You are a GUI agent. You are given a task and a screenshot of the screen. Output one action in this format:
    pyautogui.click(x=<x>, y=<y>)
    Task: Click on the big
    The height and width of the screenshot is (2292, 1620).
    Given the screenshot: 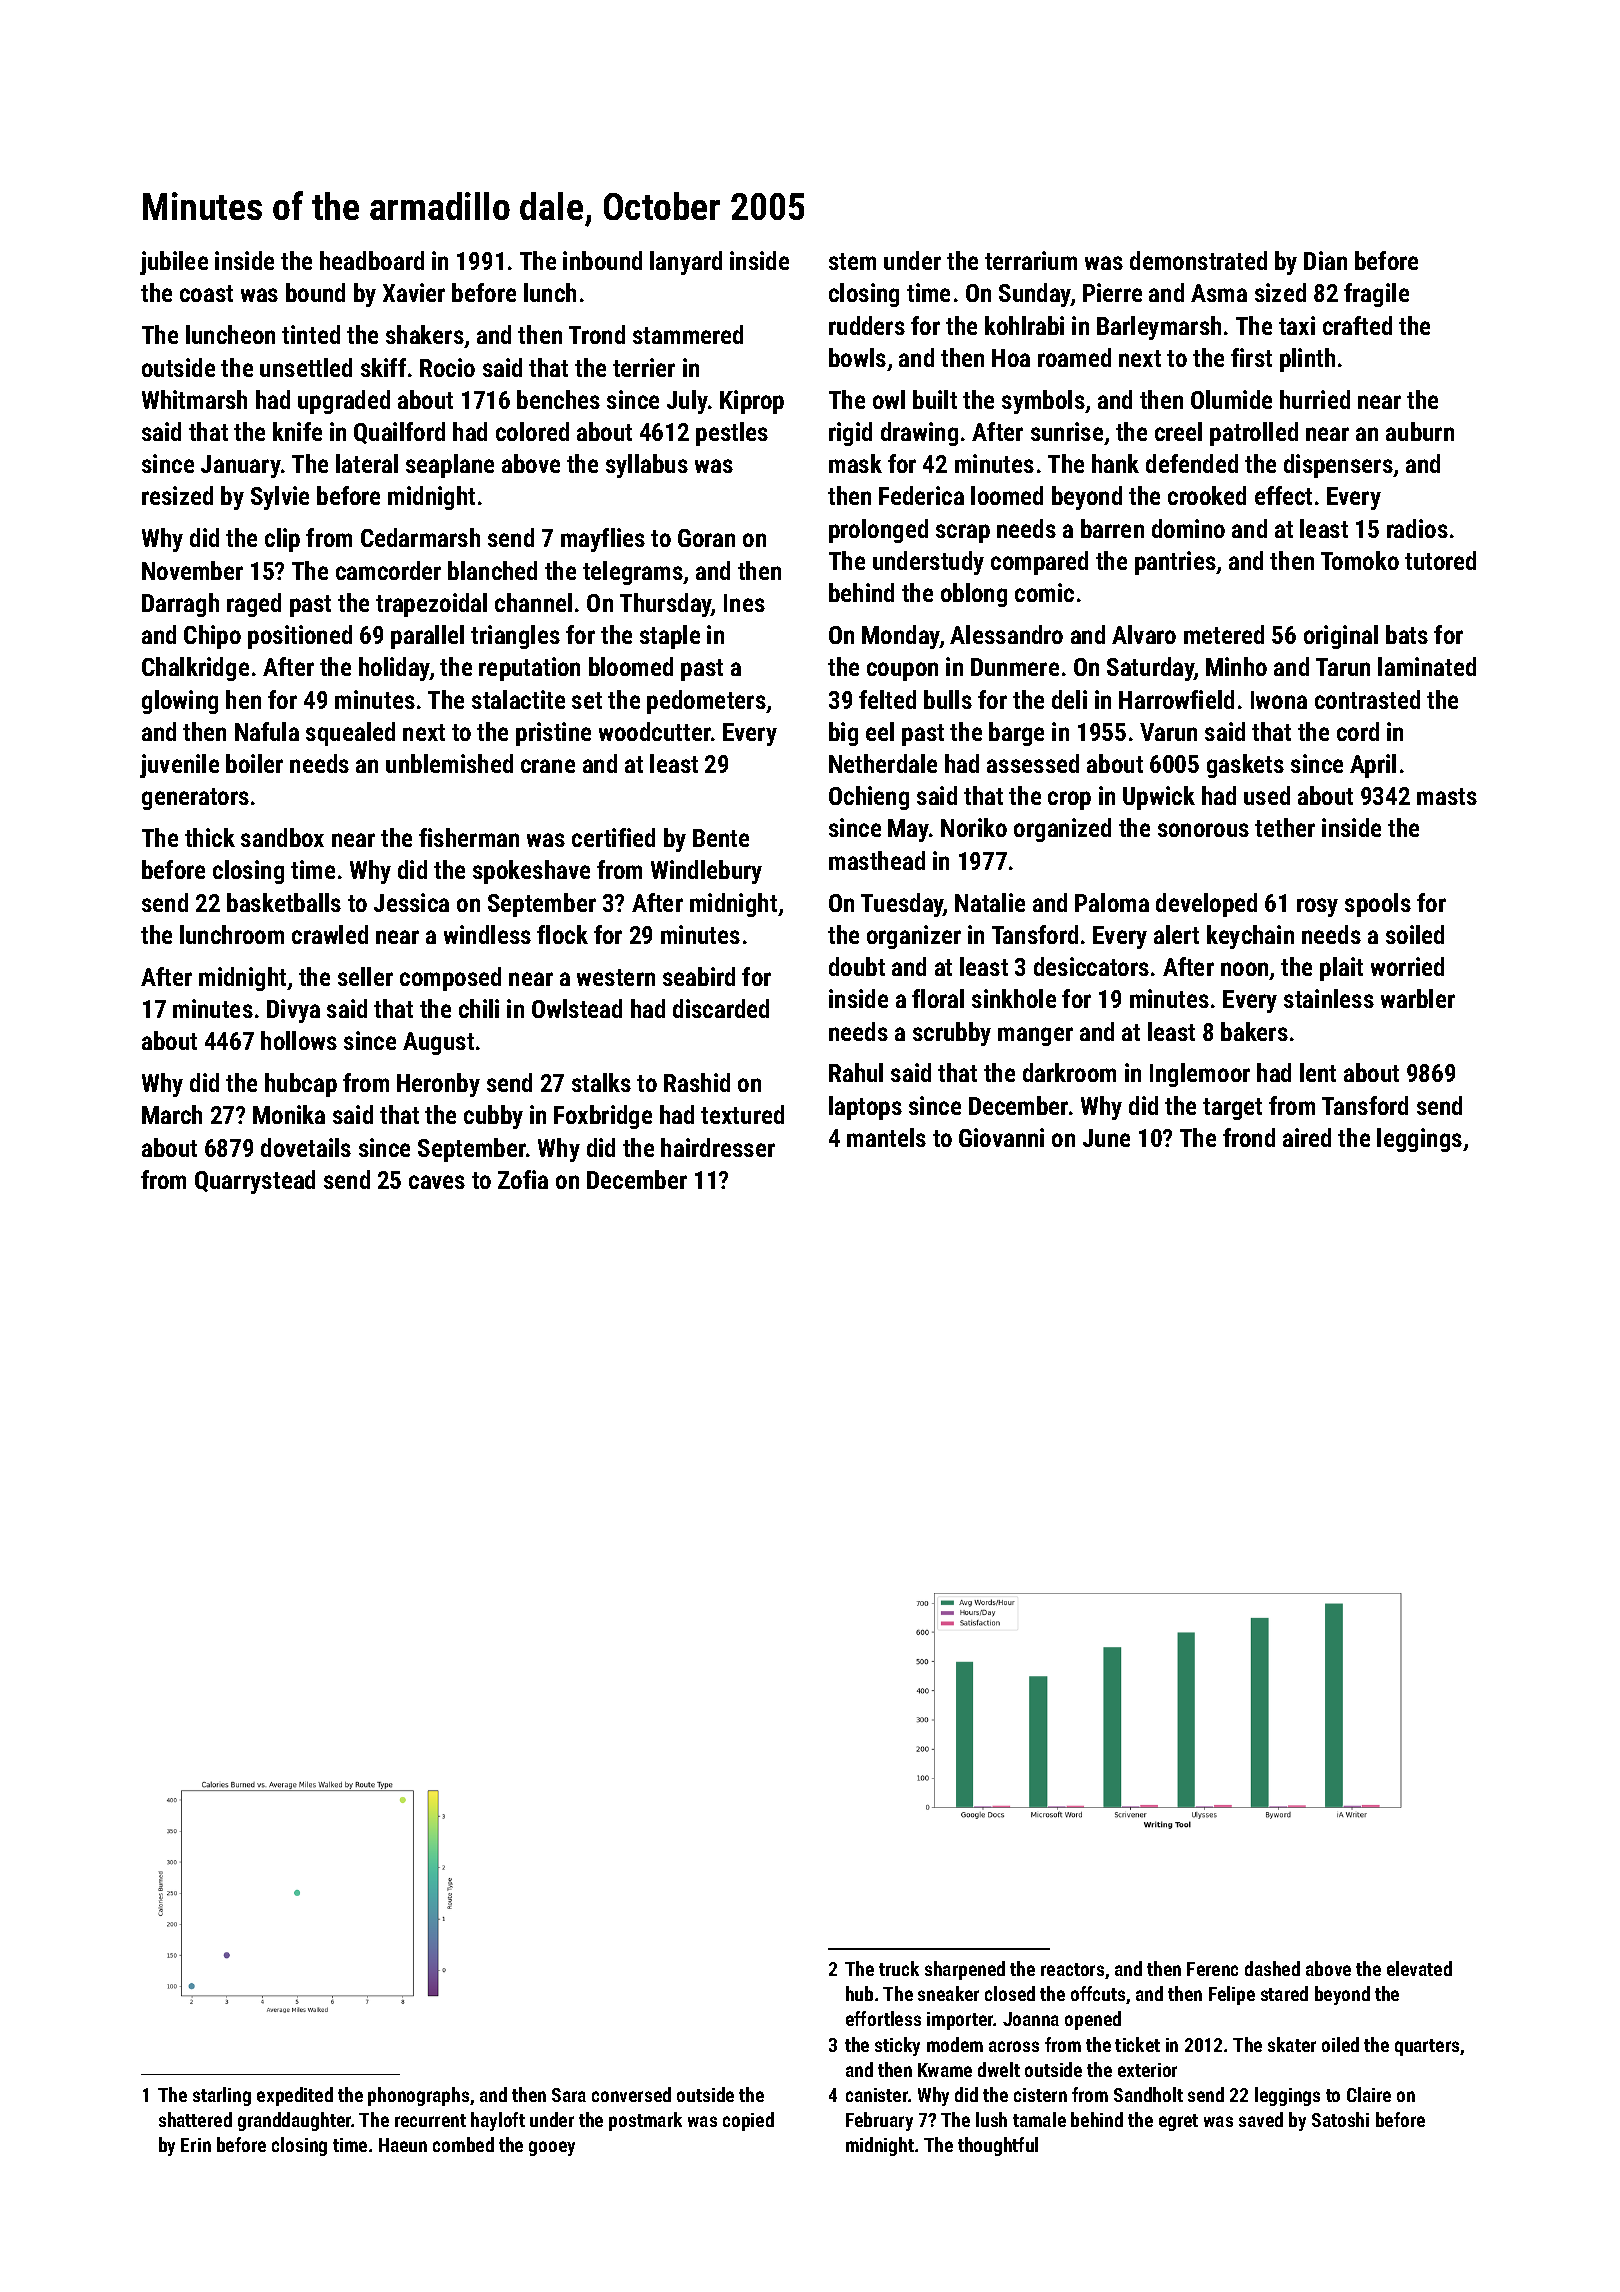 What is the action you would take?
    pyautogui.click(x=843, y=734)
